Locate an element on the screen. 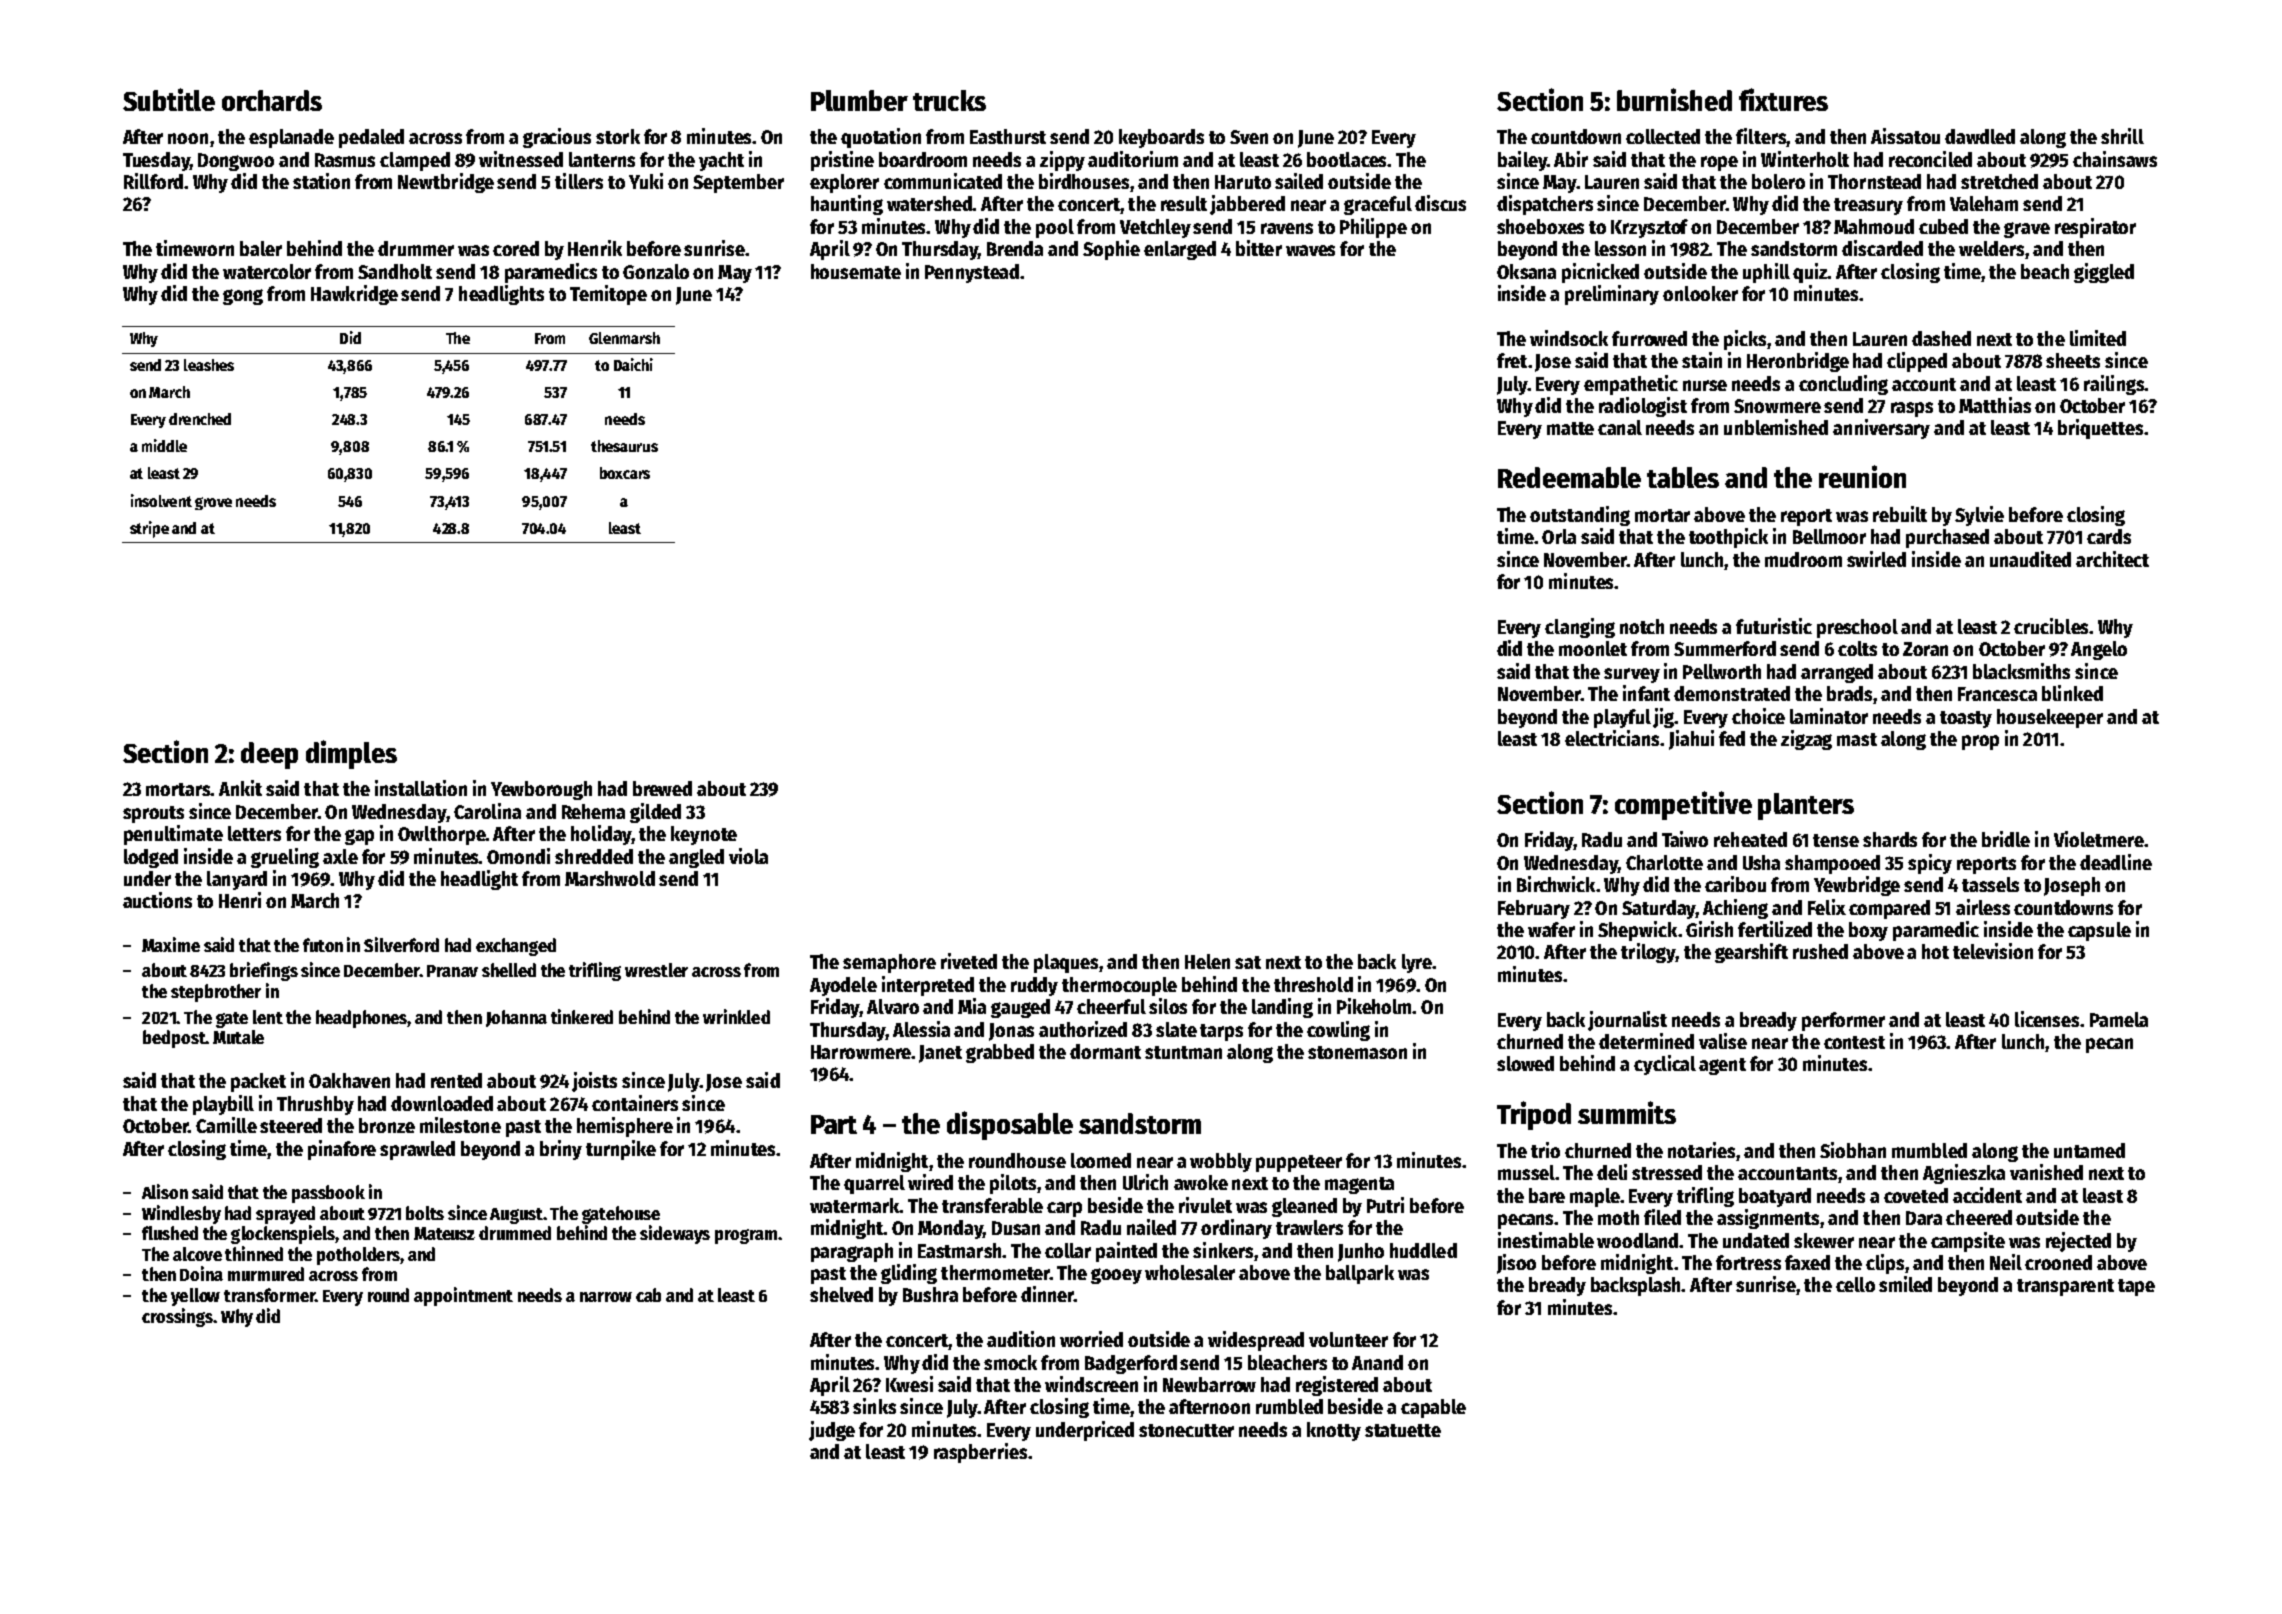 The height and width of the screenshot is (1614, 2282). judge is located at coordinates (832, 1431).
